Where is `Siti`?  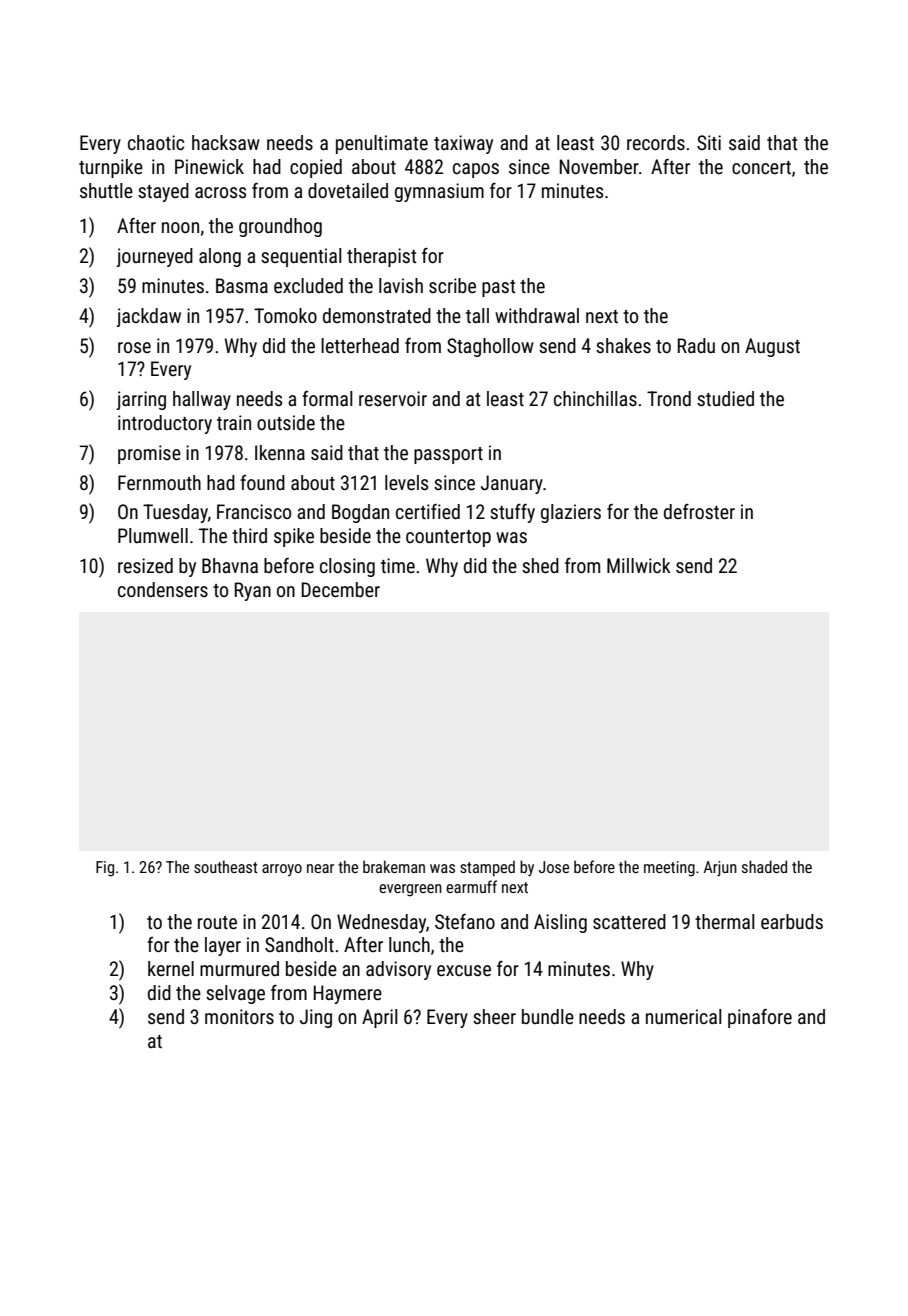
Siti is located at coordinates (709, 142).
